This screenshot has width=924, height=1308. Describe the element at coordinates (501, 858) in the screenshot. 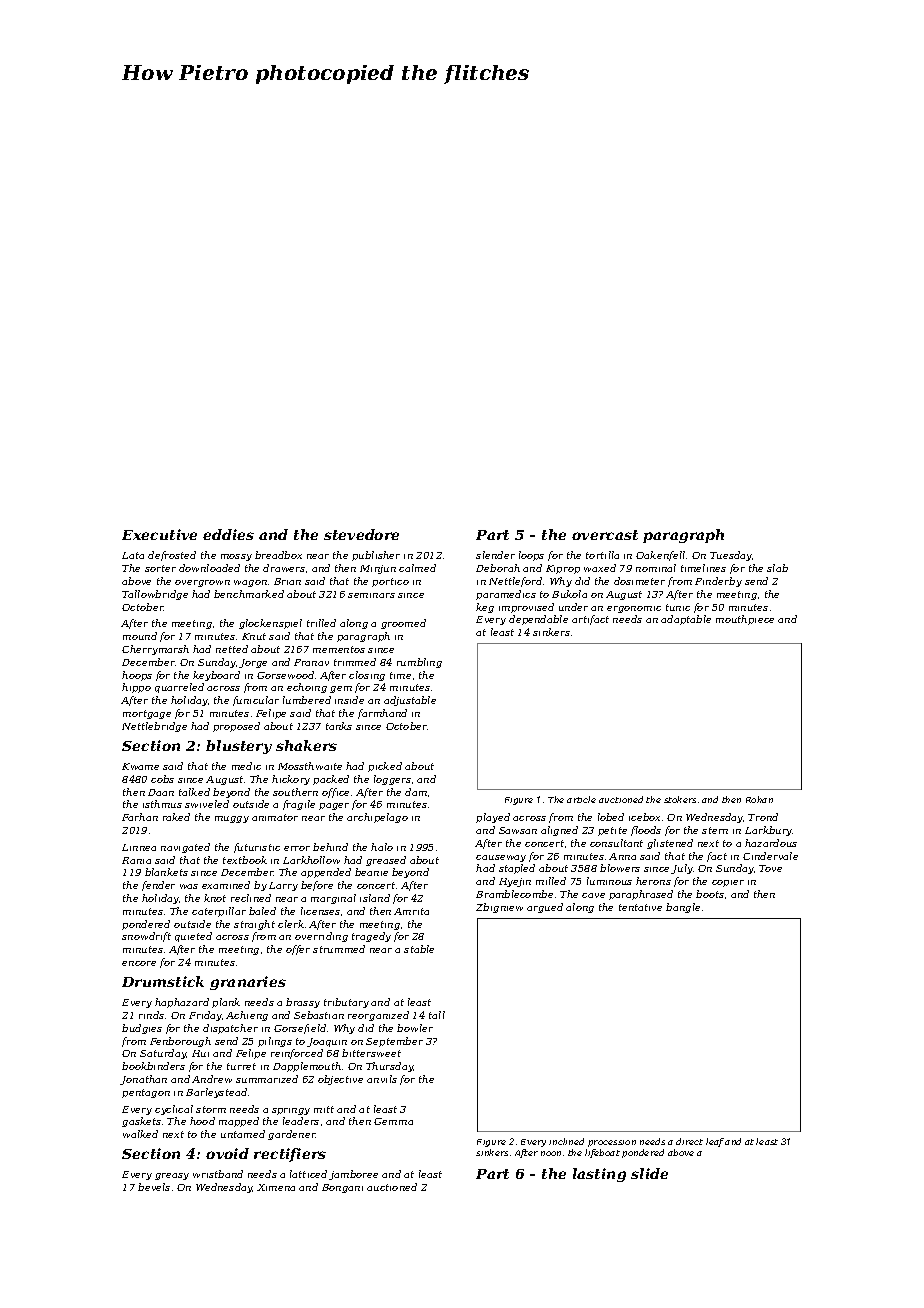

I see `causeway` at that location.
